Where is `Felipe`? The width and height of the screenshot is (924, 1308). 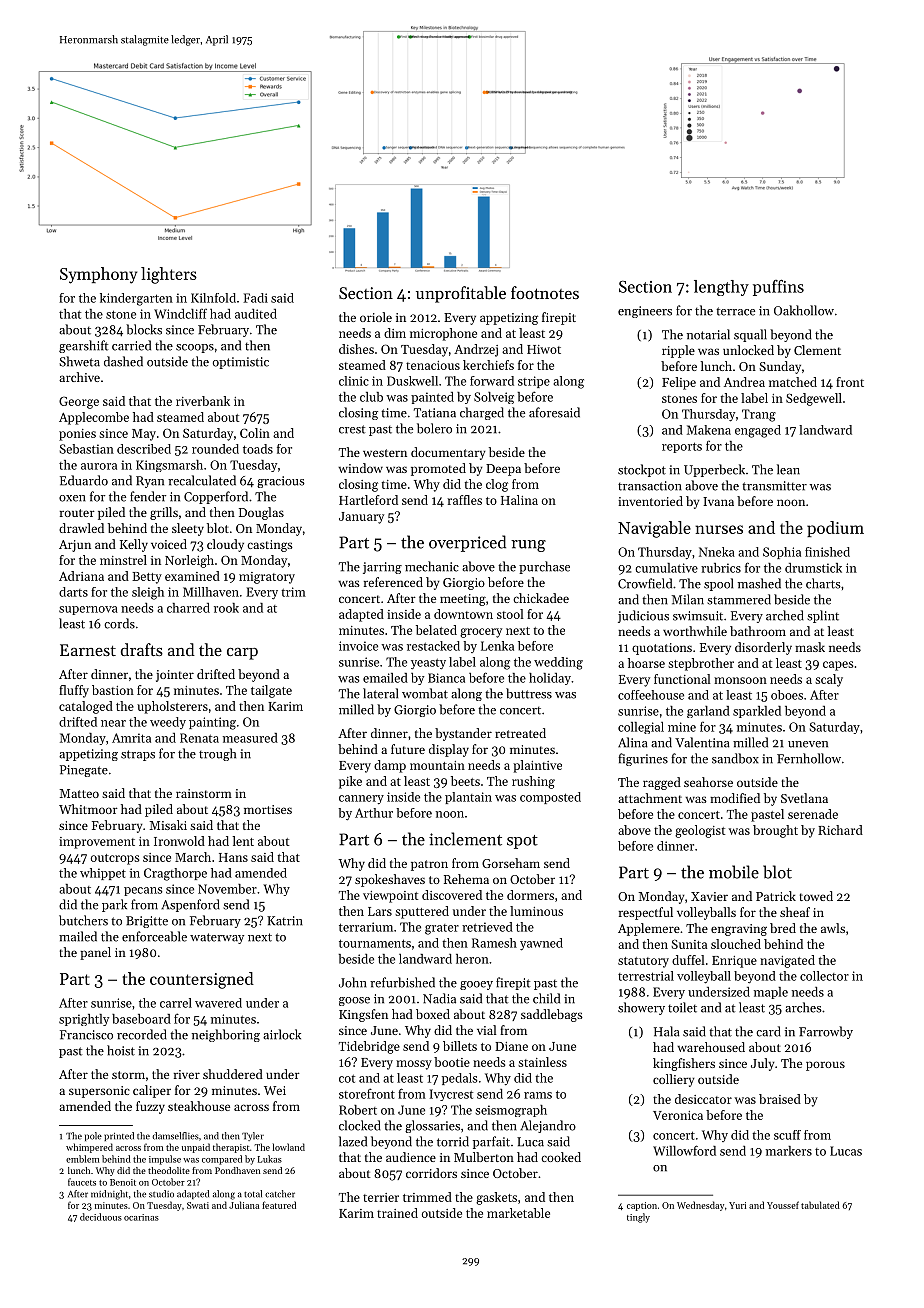 Felipe is located at coordinates (679, 383).
